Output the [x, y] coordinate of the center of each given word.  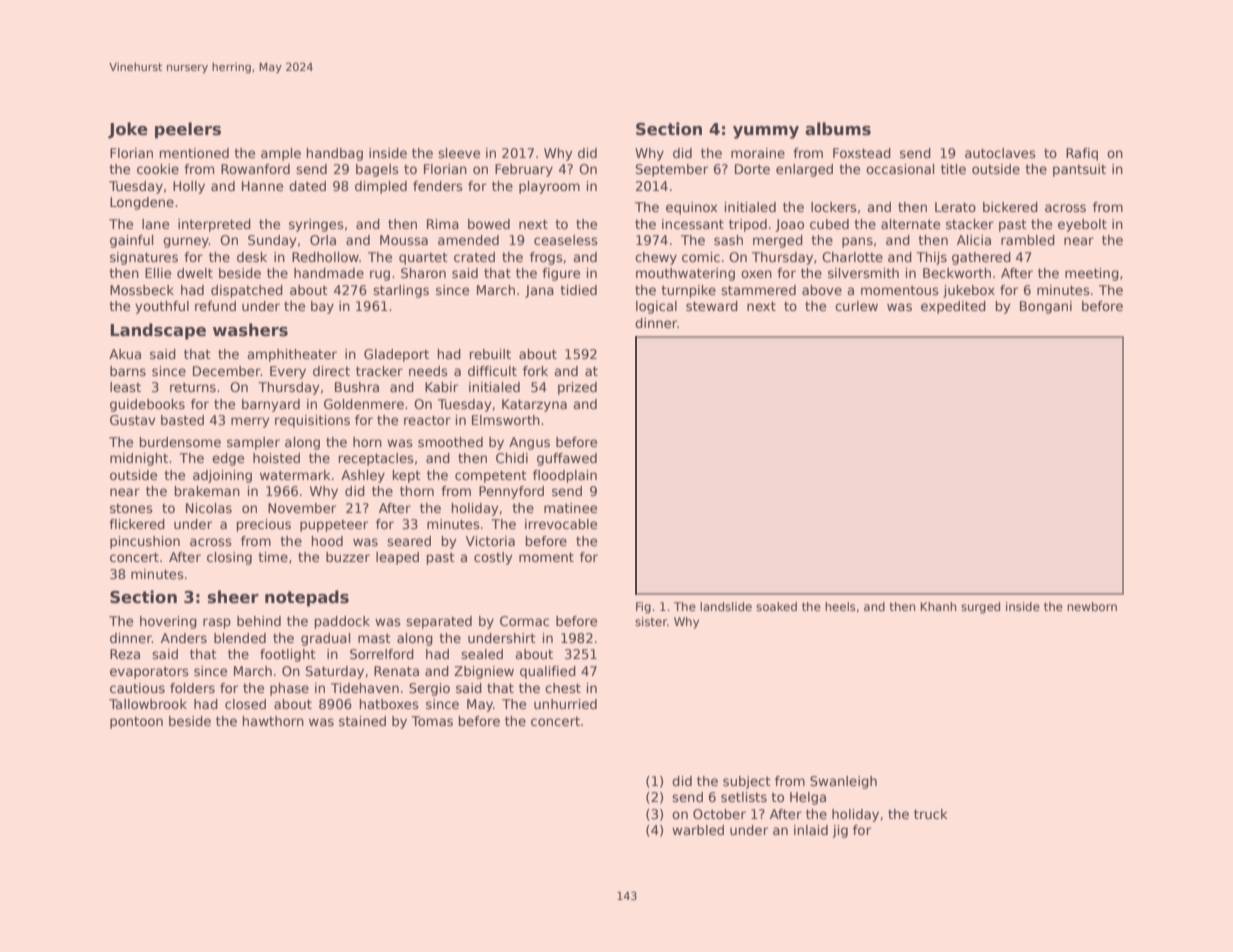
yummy [766, 132]
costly [493, 558]
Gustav [133, 420]
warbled [698, 830]
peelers [188, 130]
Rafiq [1082, 154]
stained [362, 721]
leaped [397, 558]
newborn [1092, 606]
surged [980, 608]
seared [409, 541]
